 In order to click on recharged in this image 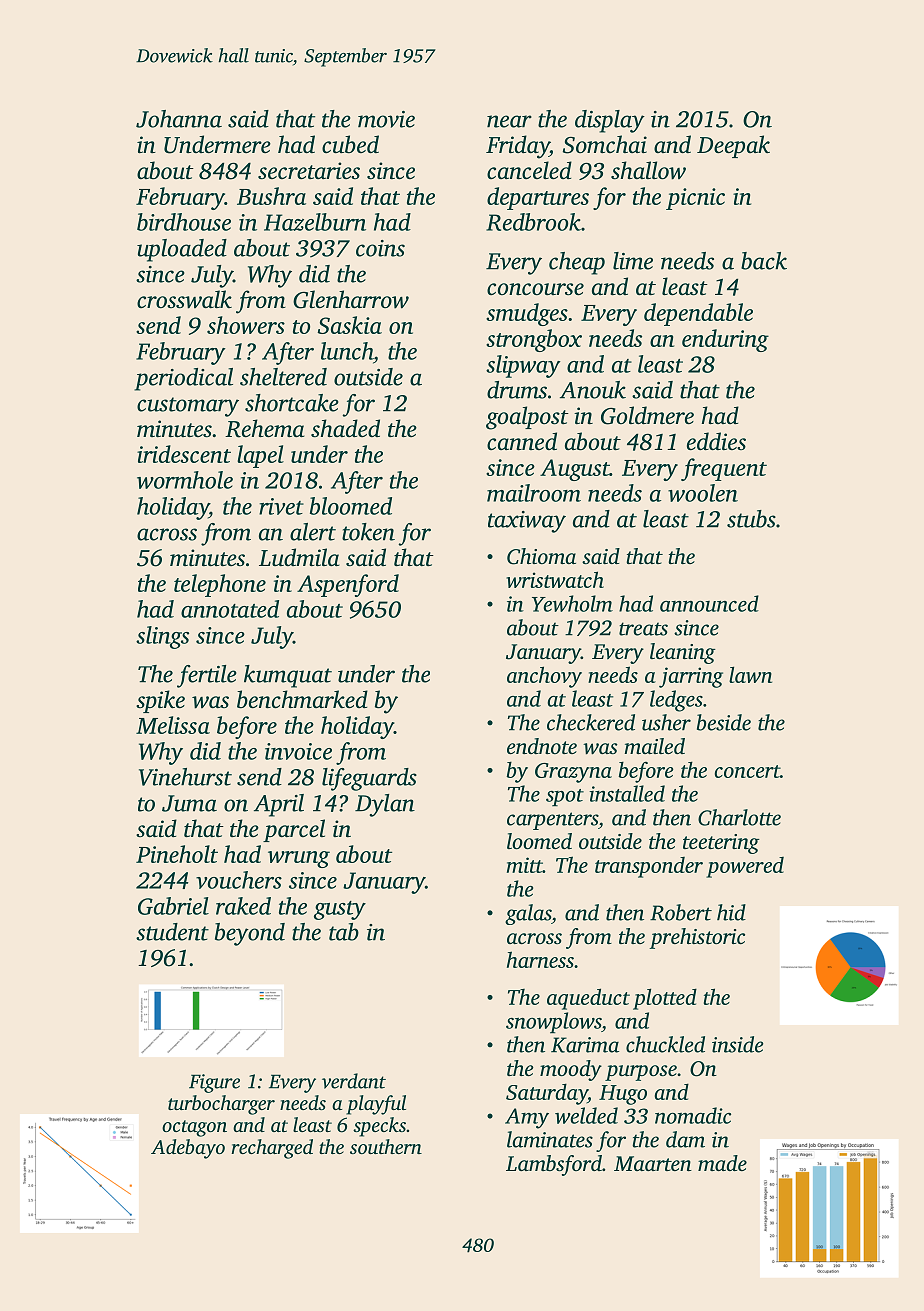, I will do `click(272, 1149)`.
